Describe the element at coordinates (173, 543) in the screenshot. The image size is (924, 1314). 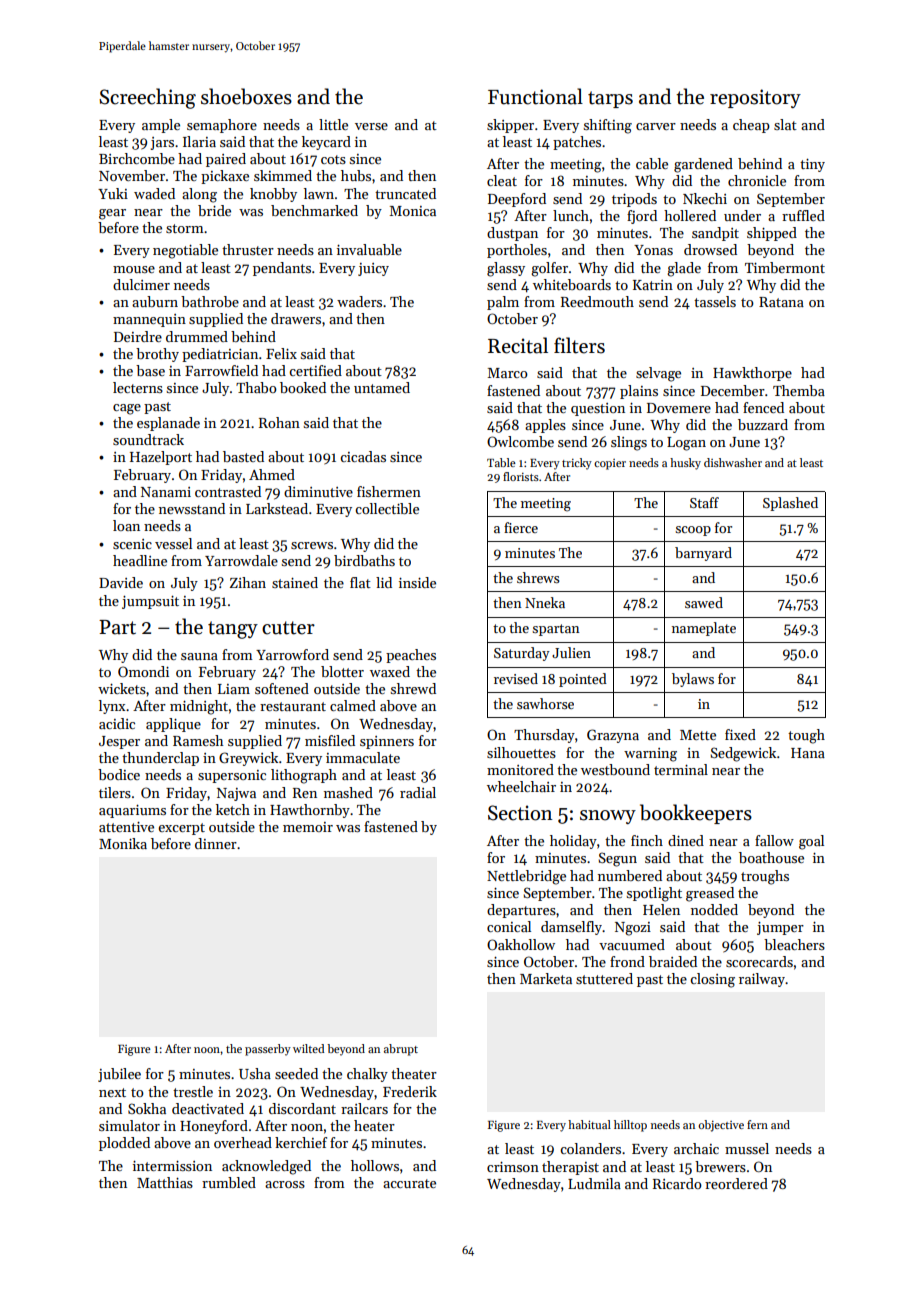
I see `vessel` at that location.
